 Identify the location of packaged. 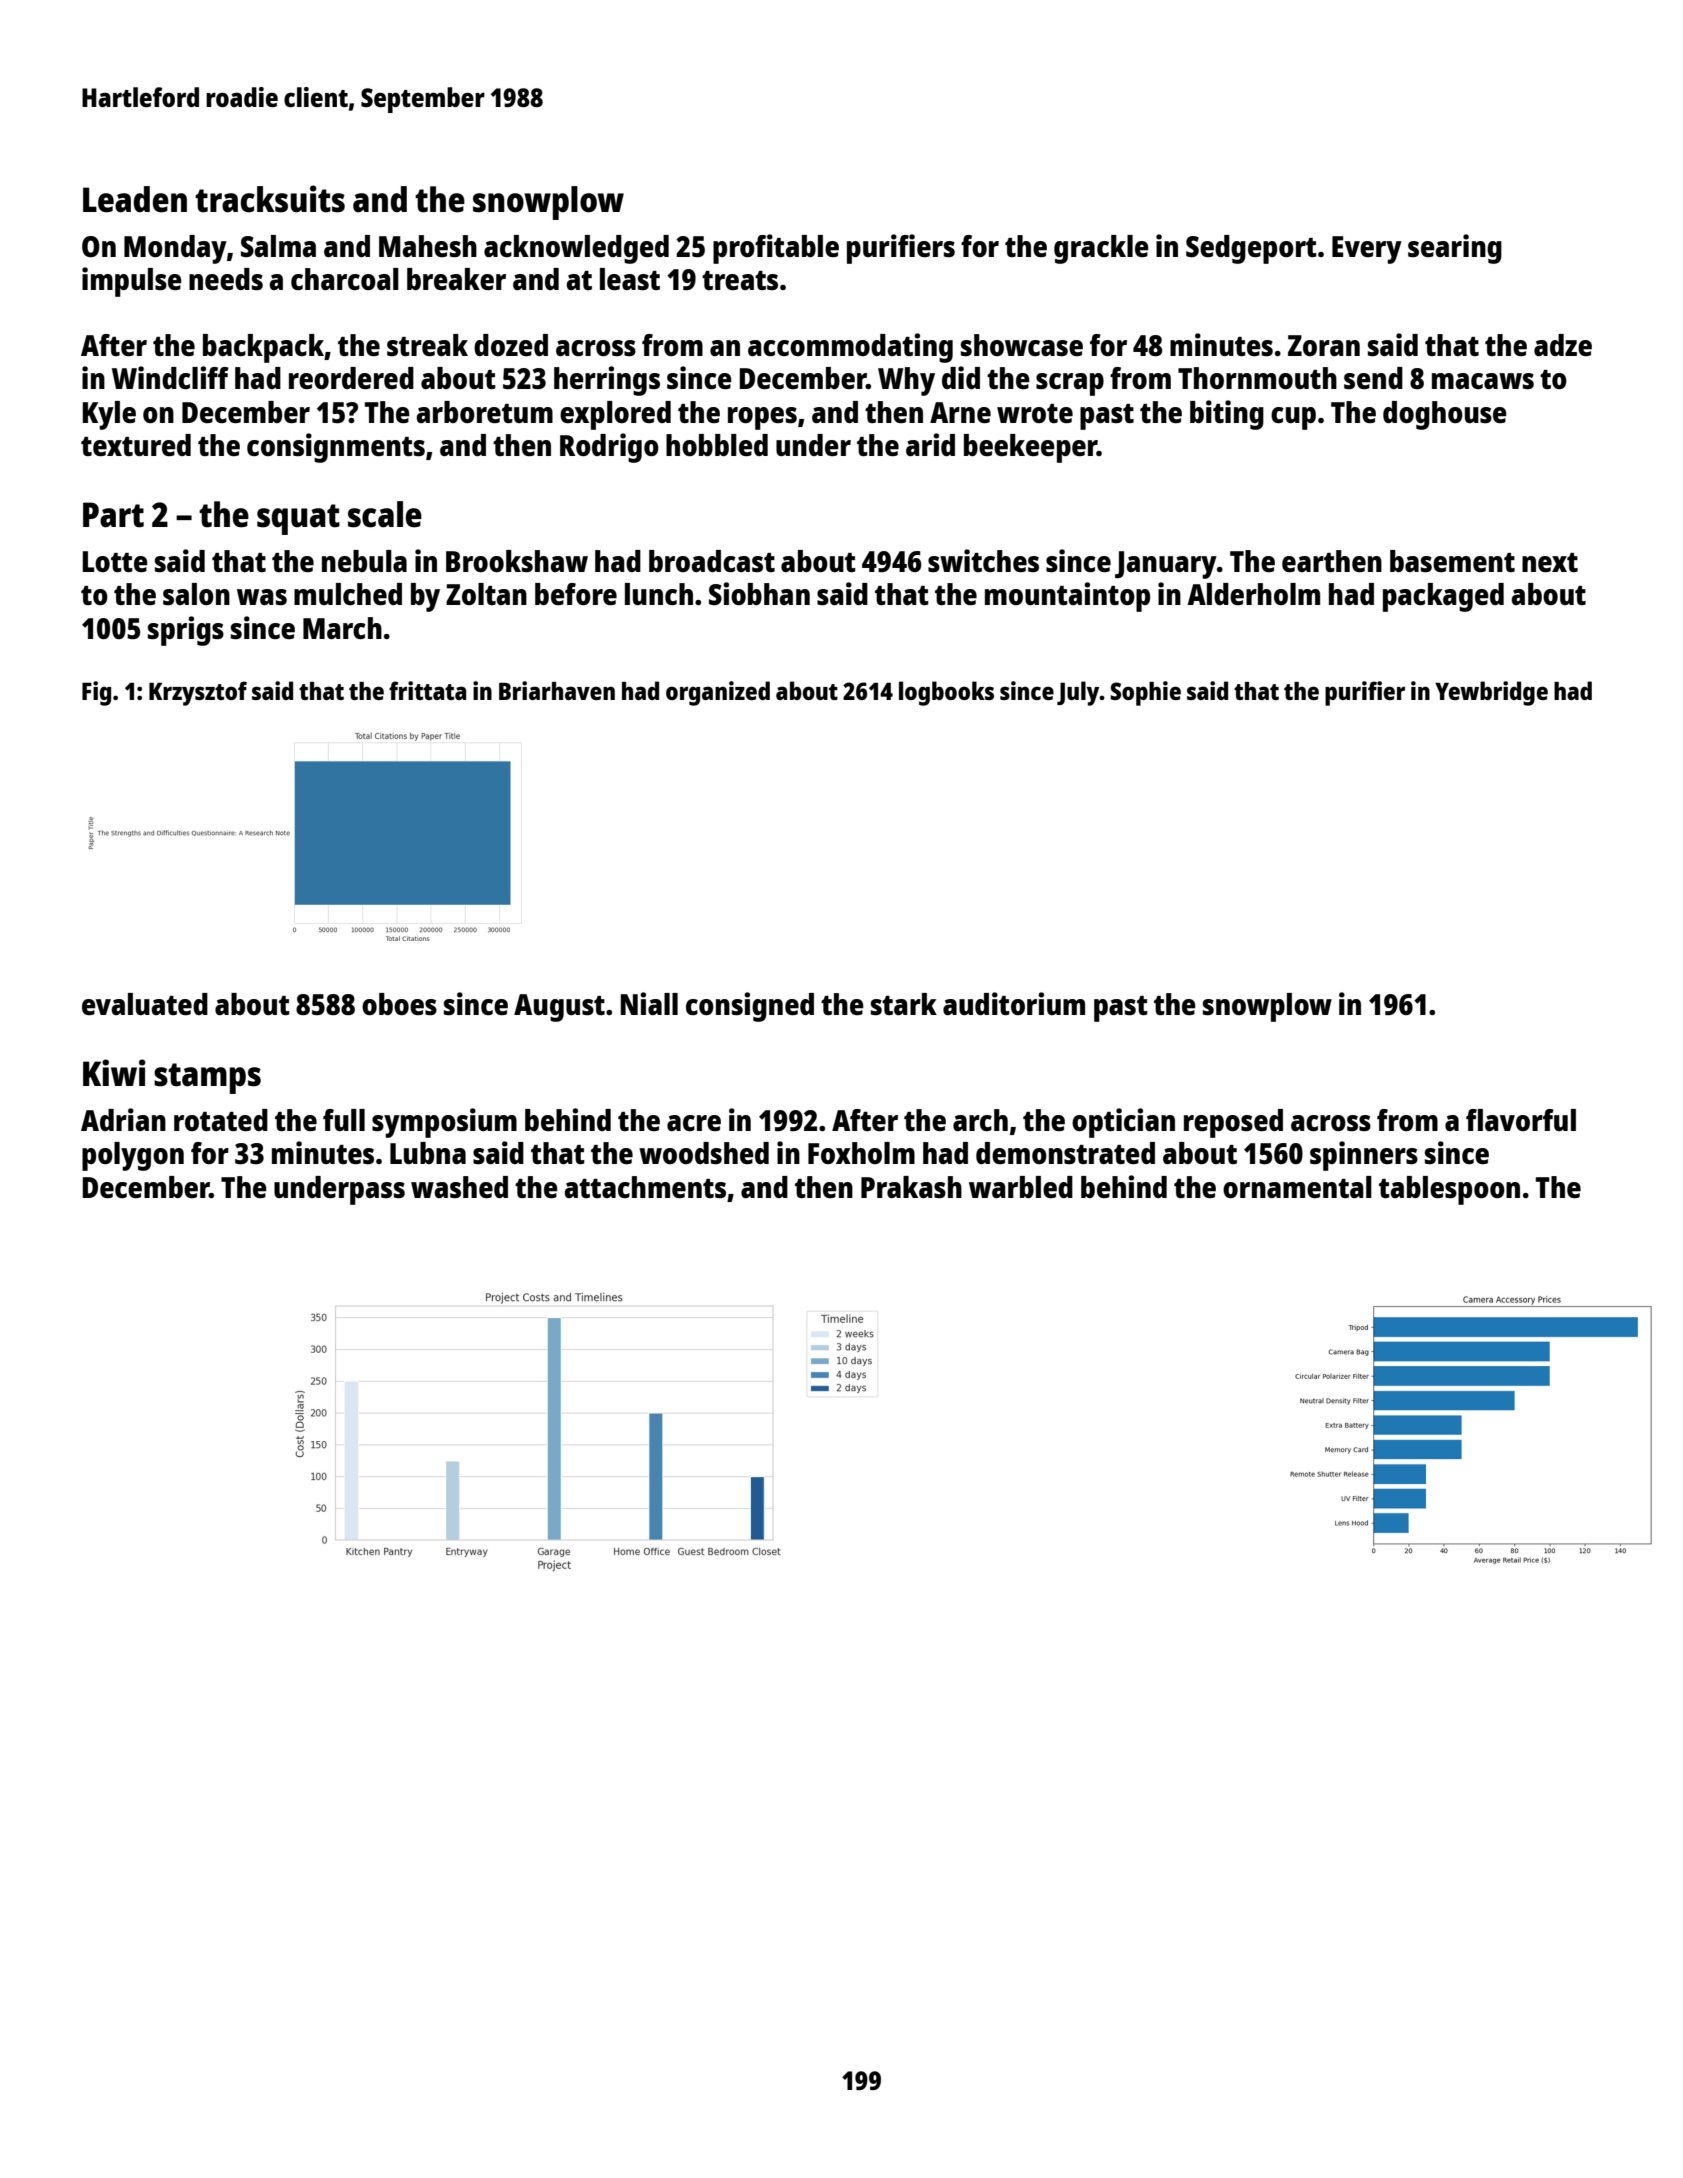
(1443, 597).
